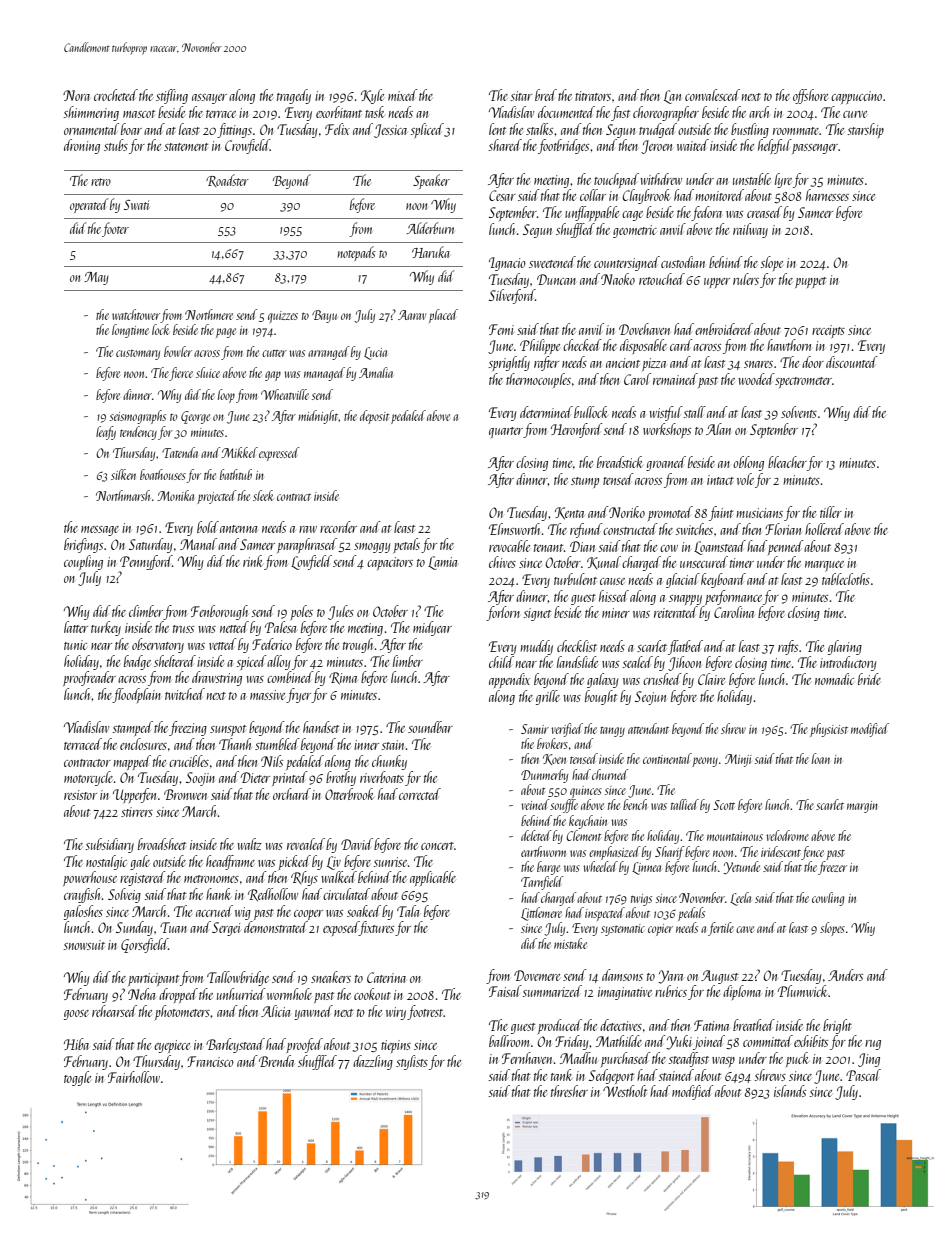 Image resolution: width=952 pixels, height=1233 pixels. I want to click on Brenda, so click(276, 1061).
